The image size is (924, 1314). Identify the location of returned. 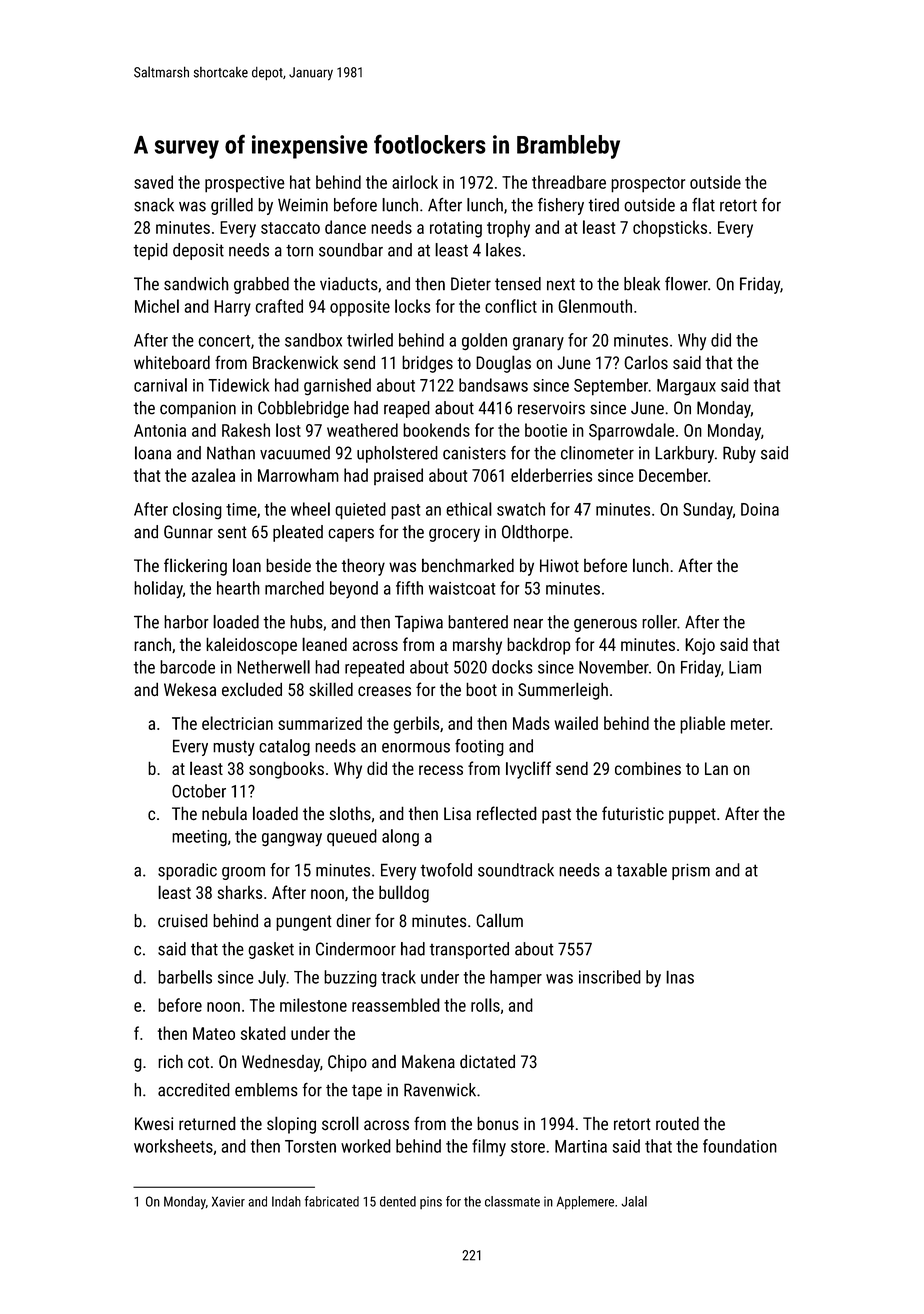
(207, 1123).
